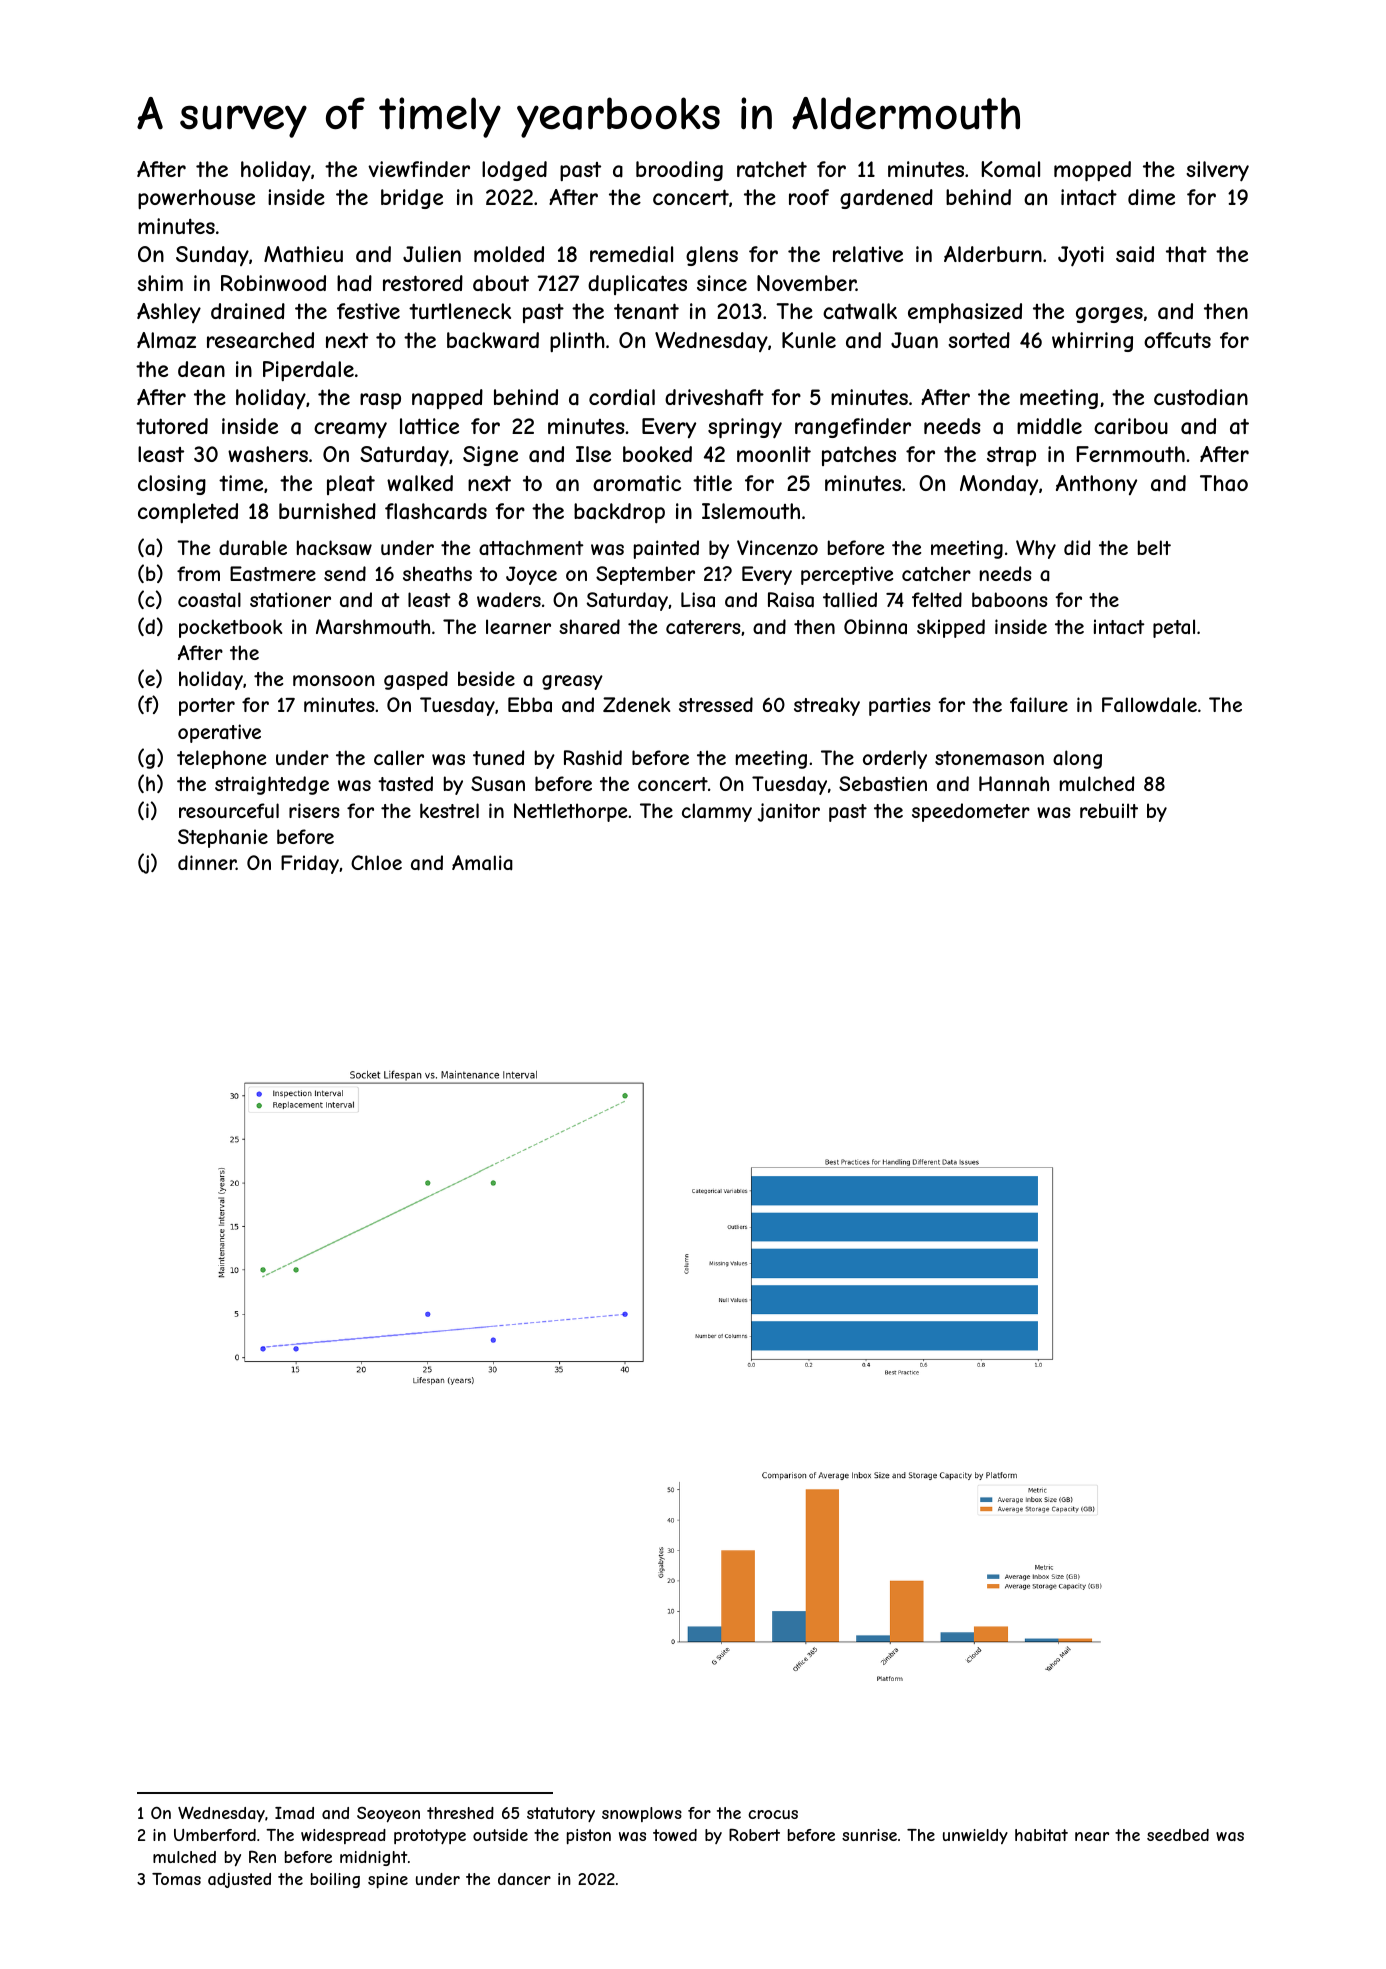  Describe the element at coordinates (482, 863) in the screenshot. I see `Amalia` at that location.
